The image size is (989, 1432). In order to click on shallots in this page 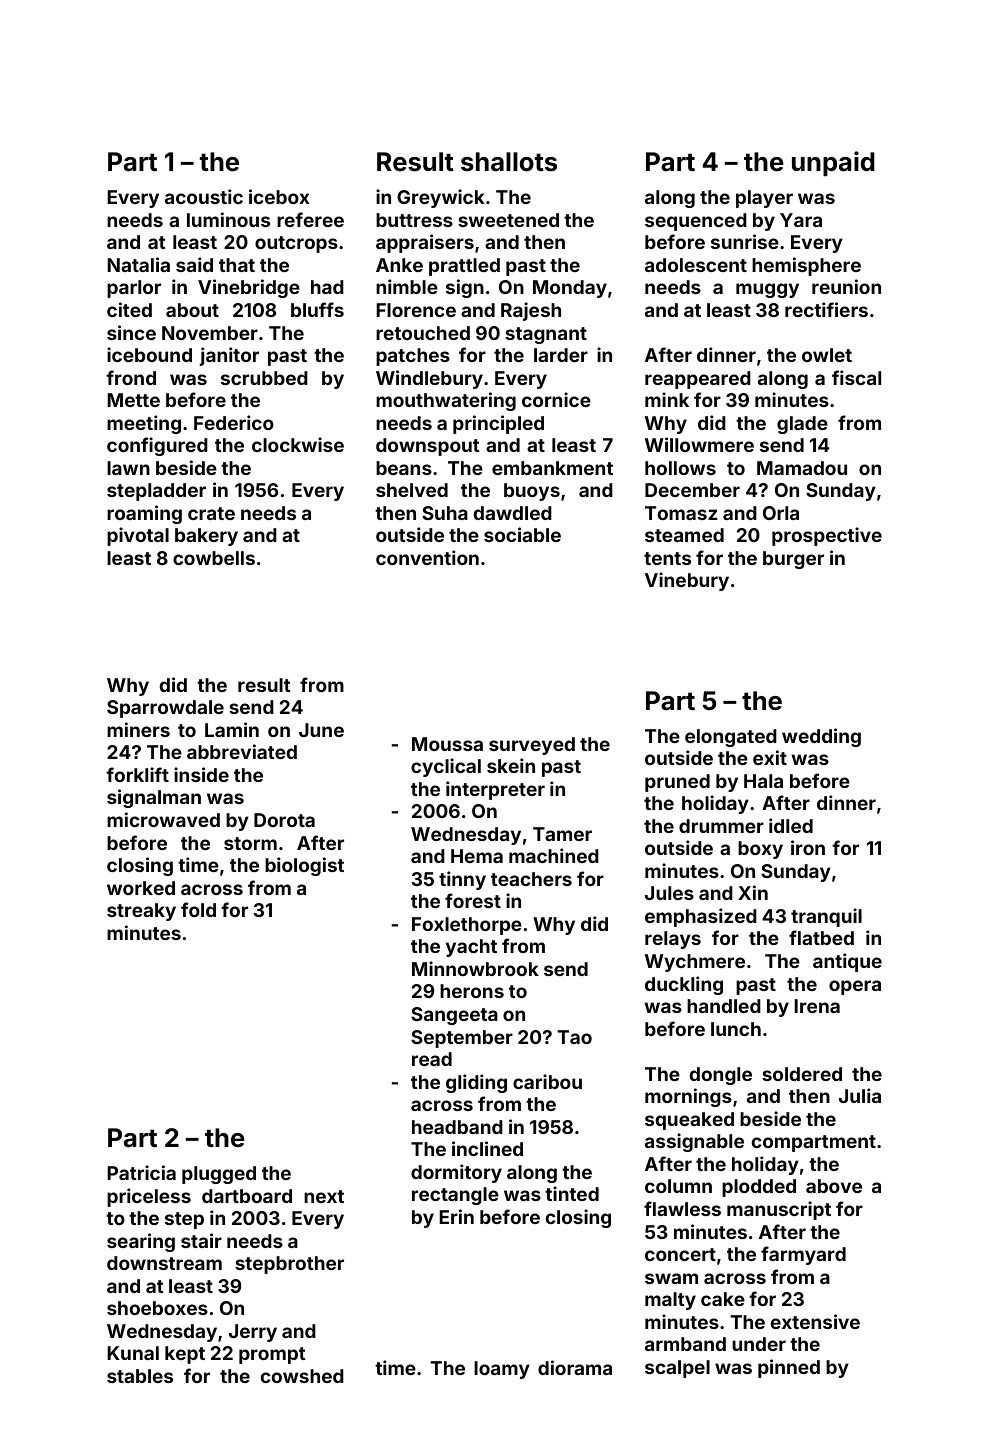, I will do `click(509, 162)`.
